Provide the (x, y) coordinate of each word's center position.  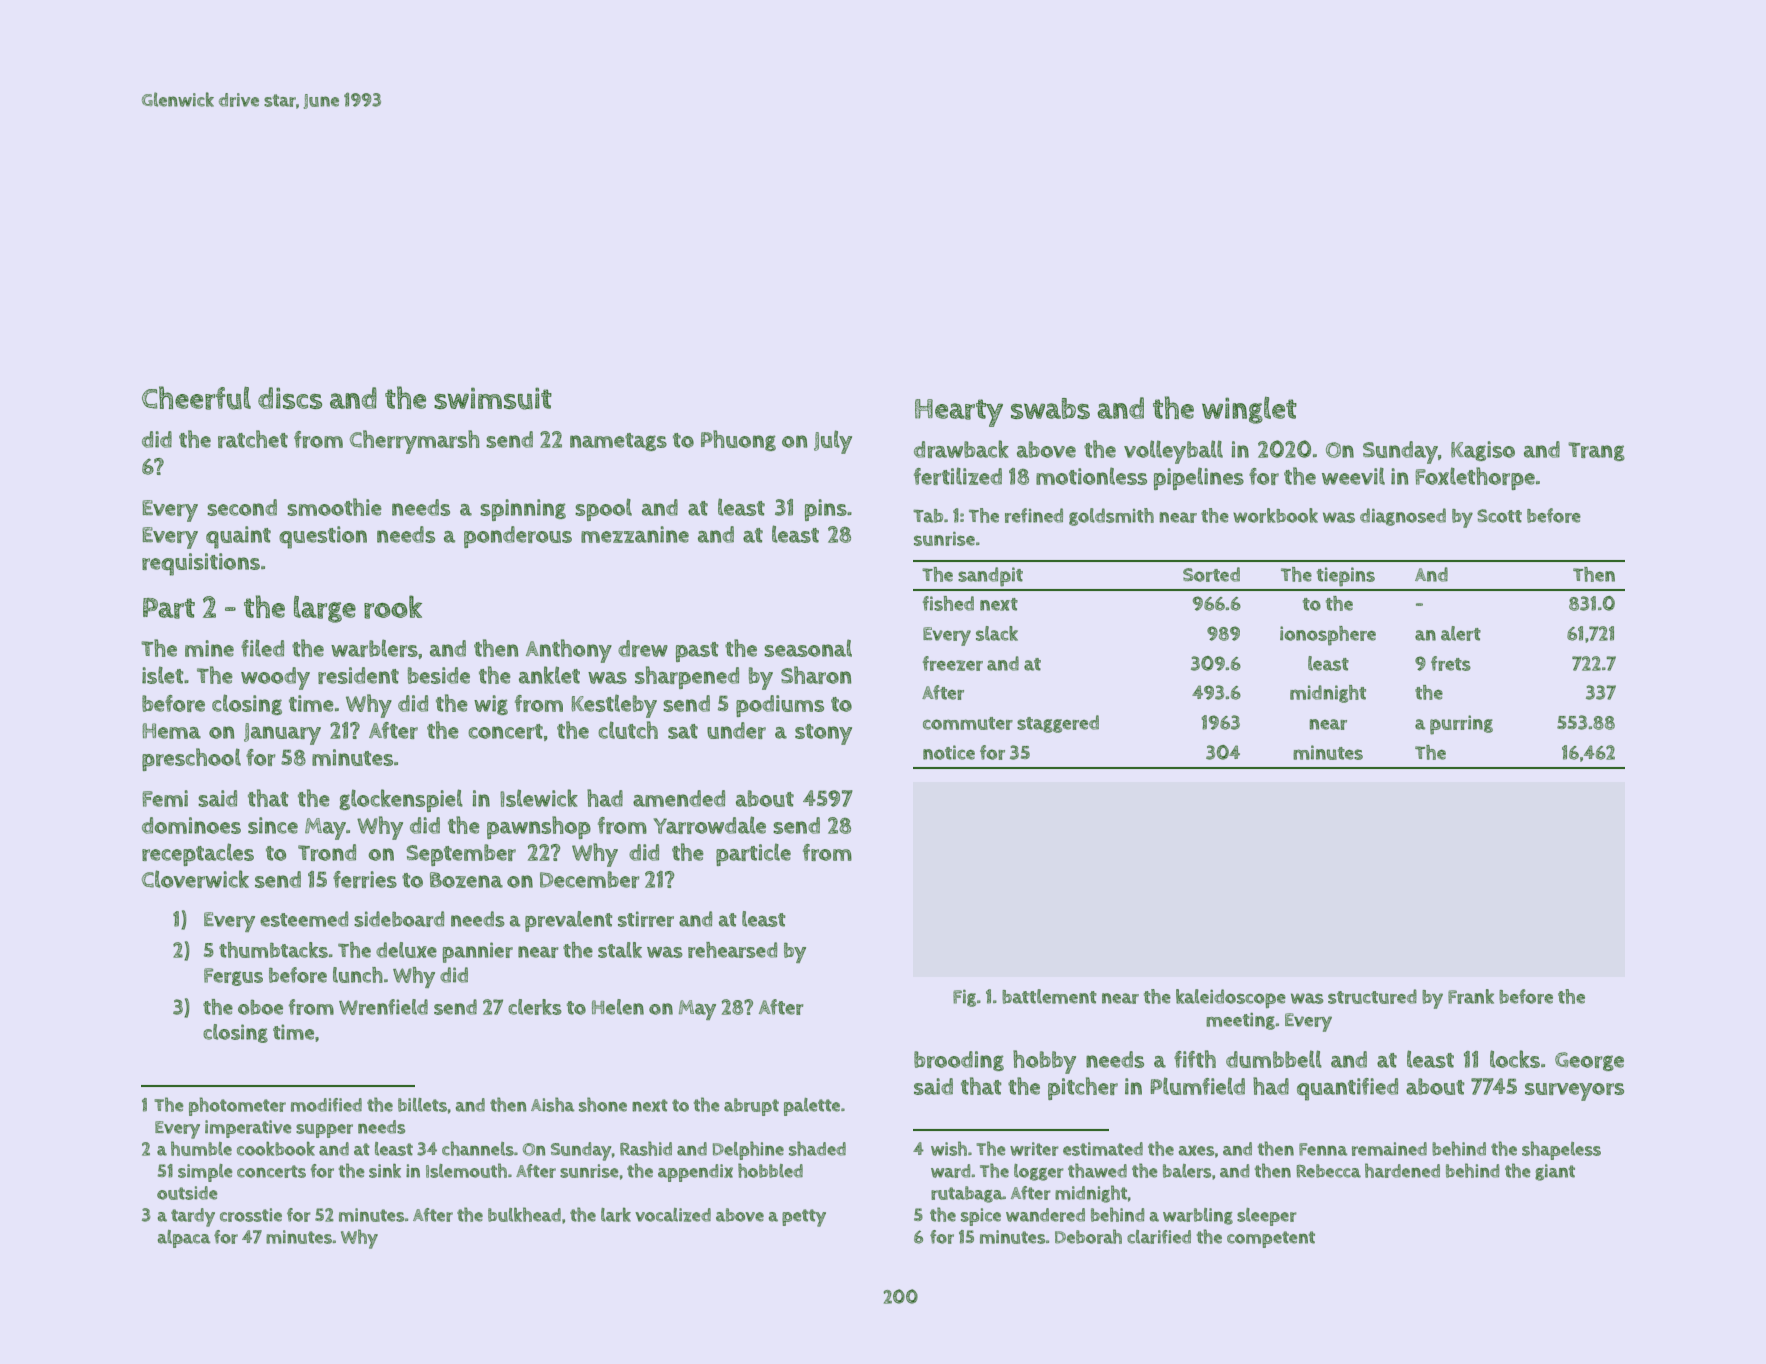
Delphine (748, 1150)
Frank (1471, 996)
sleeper (1267, 1217)
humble (201, 1148)
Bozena (466, 880)
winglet (1249, 410)
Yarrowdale (710, 825)
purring (1461, 725)
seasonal (808, 648)
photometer (237, 1106)
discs (290, 398)
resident (358, 675)
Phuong (738, 440)
